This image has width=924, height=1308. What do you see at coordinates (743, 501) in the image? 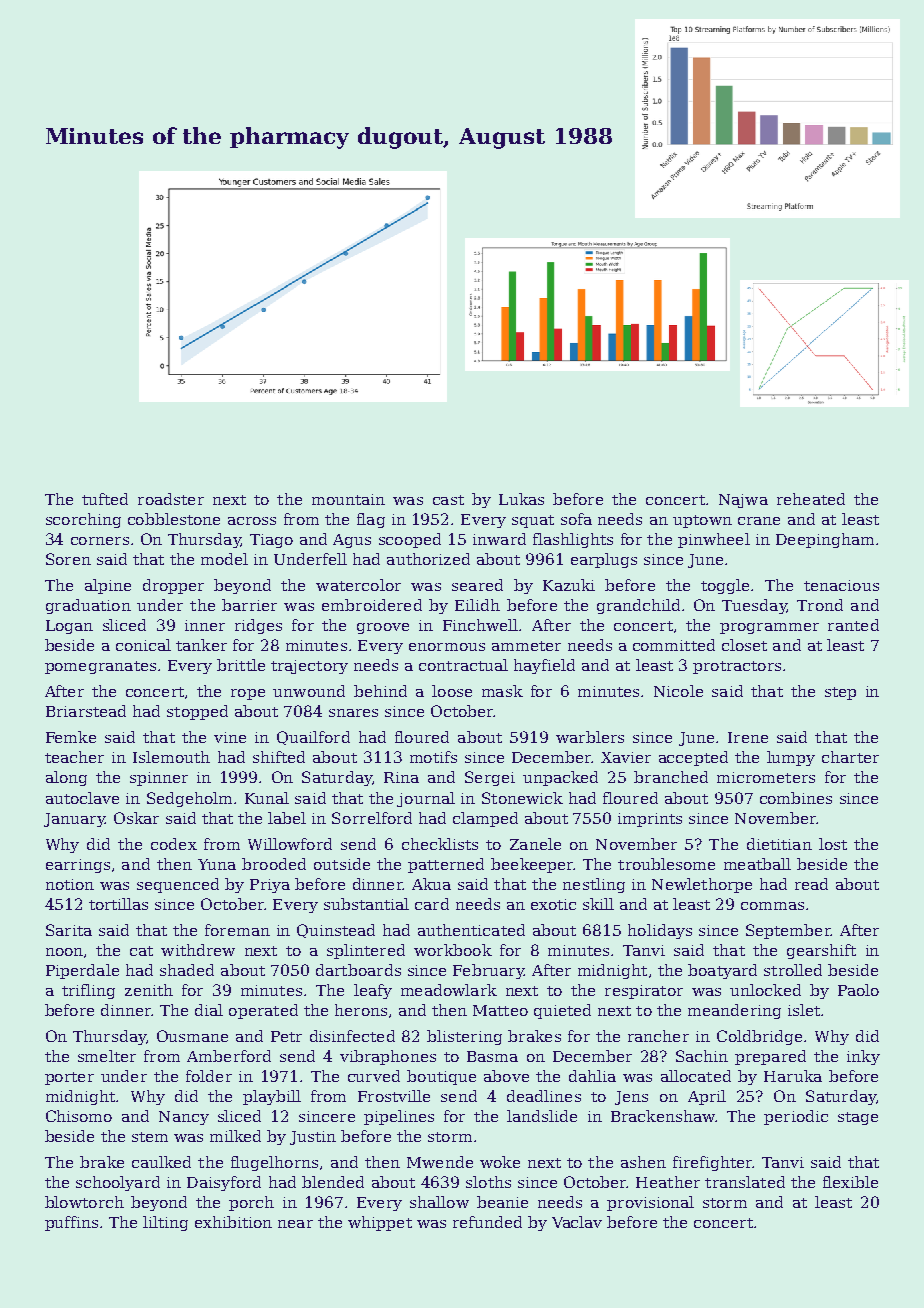
I see `Najwa` at bounding box center [743, 501].
